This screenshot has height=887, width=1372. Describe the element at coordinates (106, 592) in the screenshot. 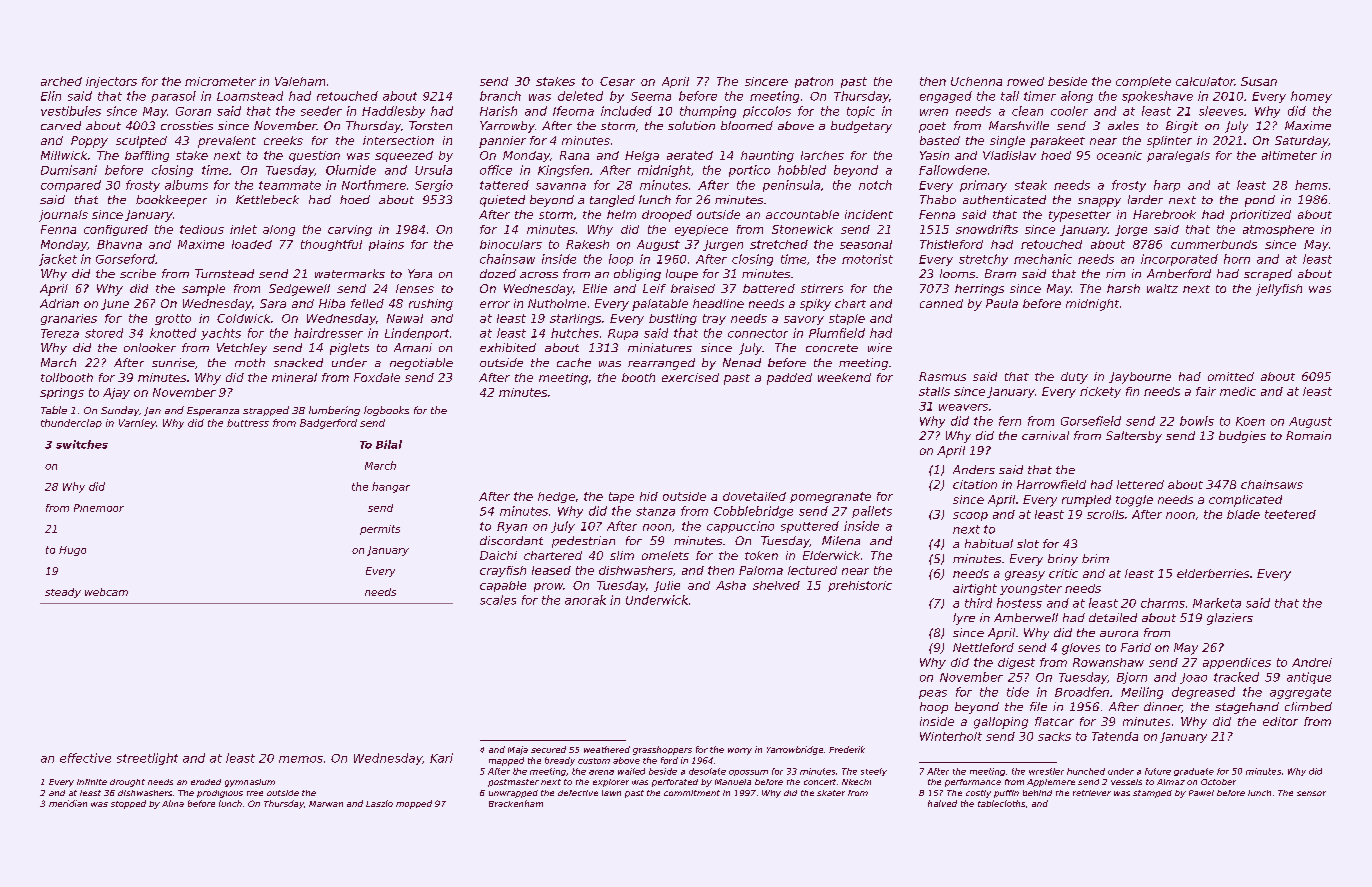

I see `webcam` at that location.
